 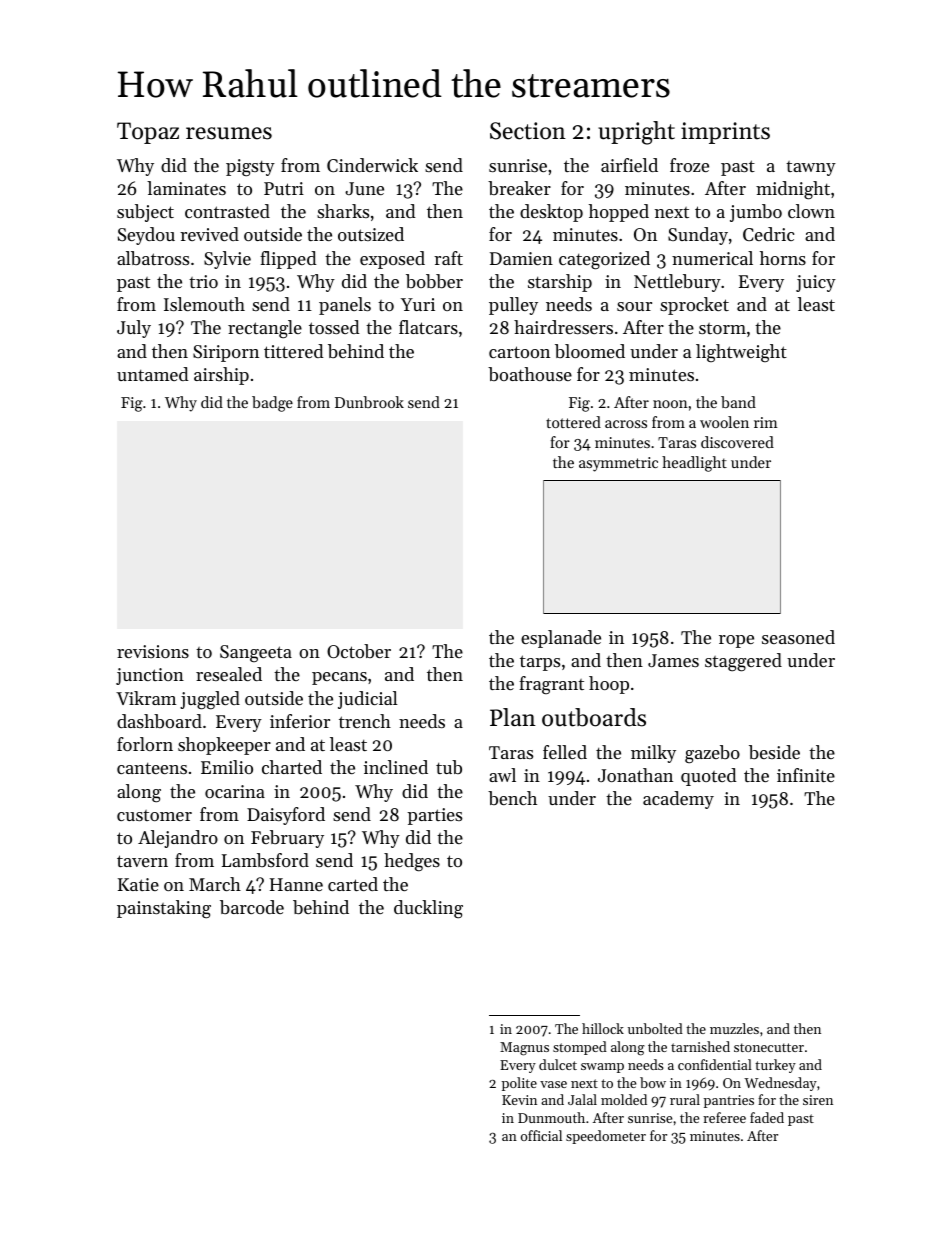 What do you see at coordinates (673, 660) in the page?
I see `James` at bounding box center [673, 660].
